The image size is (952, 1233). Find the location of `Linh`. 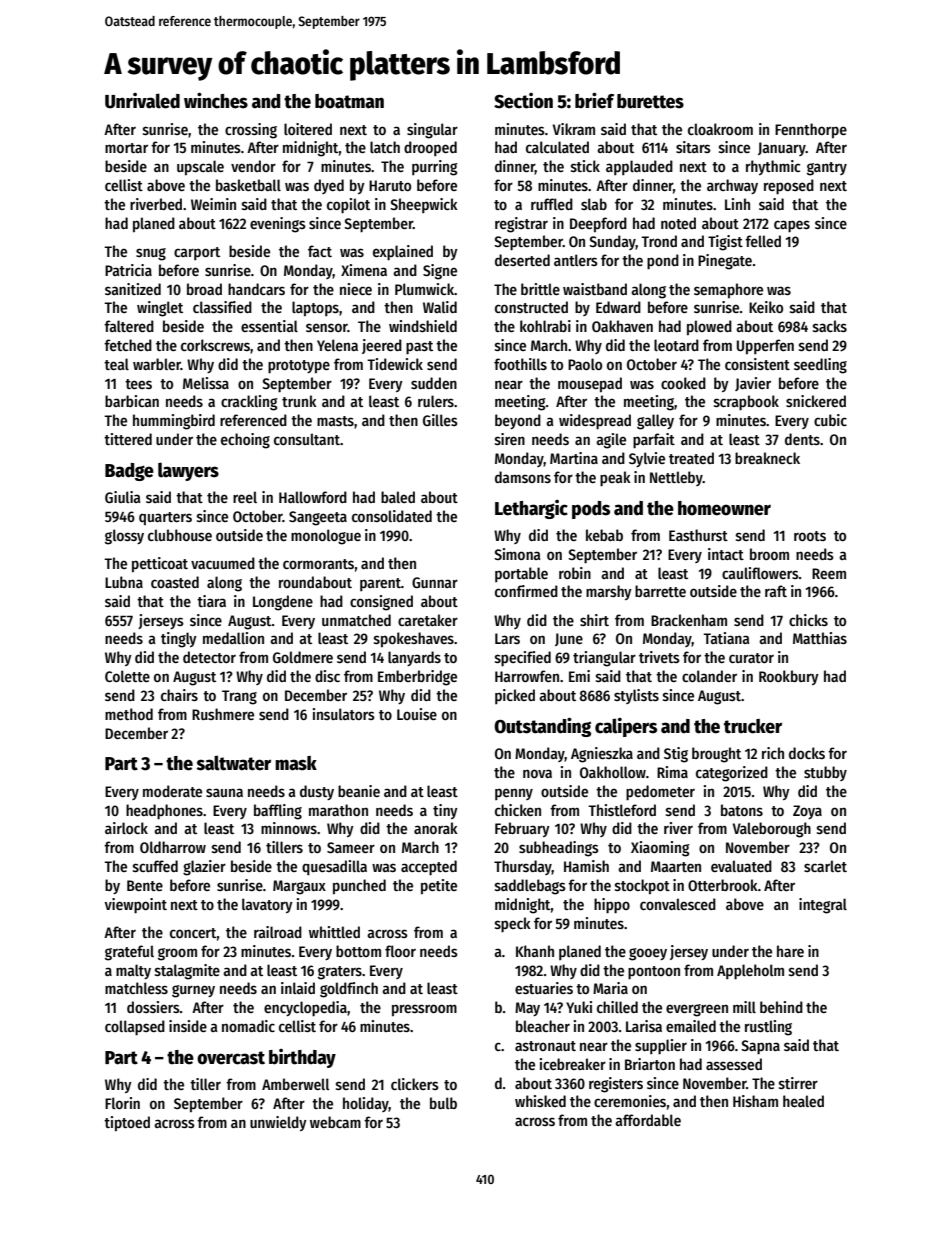

Linh is located at coordinates (737, 204).
